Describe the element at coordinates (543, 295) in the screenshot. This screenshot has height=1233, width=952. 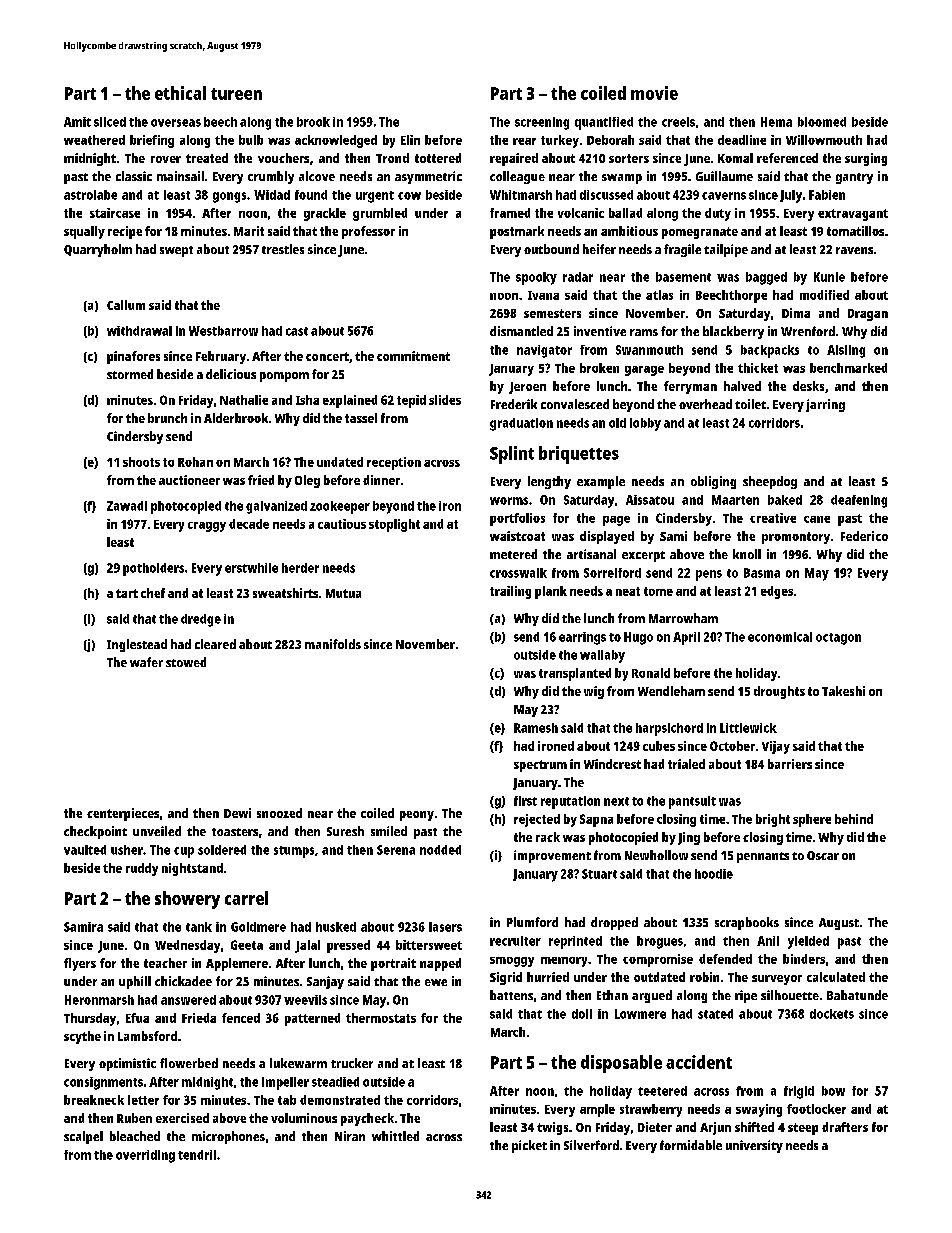
I see `Ivana` at that location.
